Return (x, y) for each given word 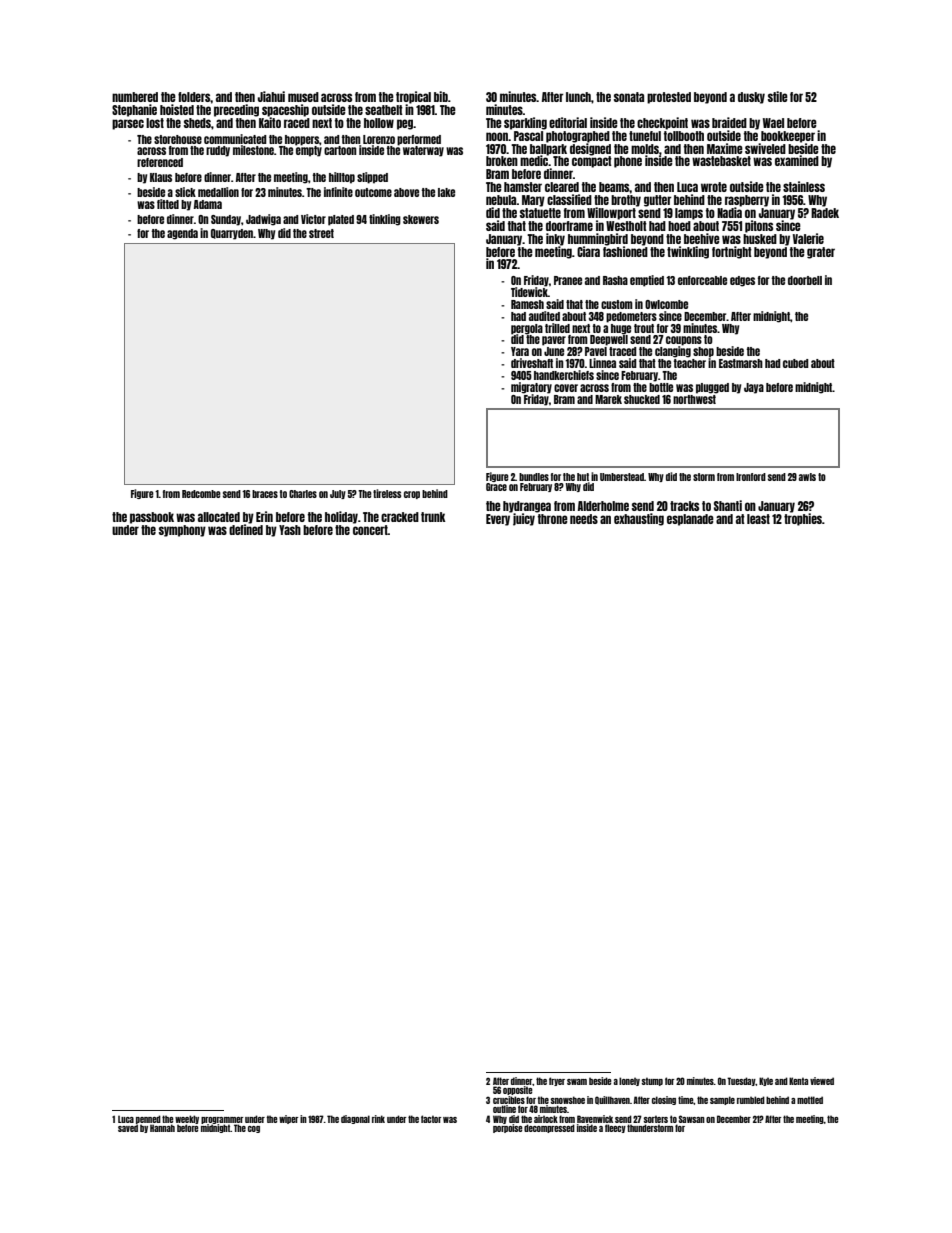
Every (498, 520)
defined (246, 529)
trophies (803, 519)
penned (148, 1119)
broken (502, 161)
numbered (135, 97)
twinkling (688, 252)
